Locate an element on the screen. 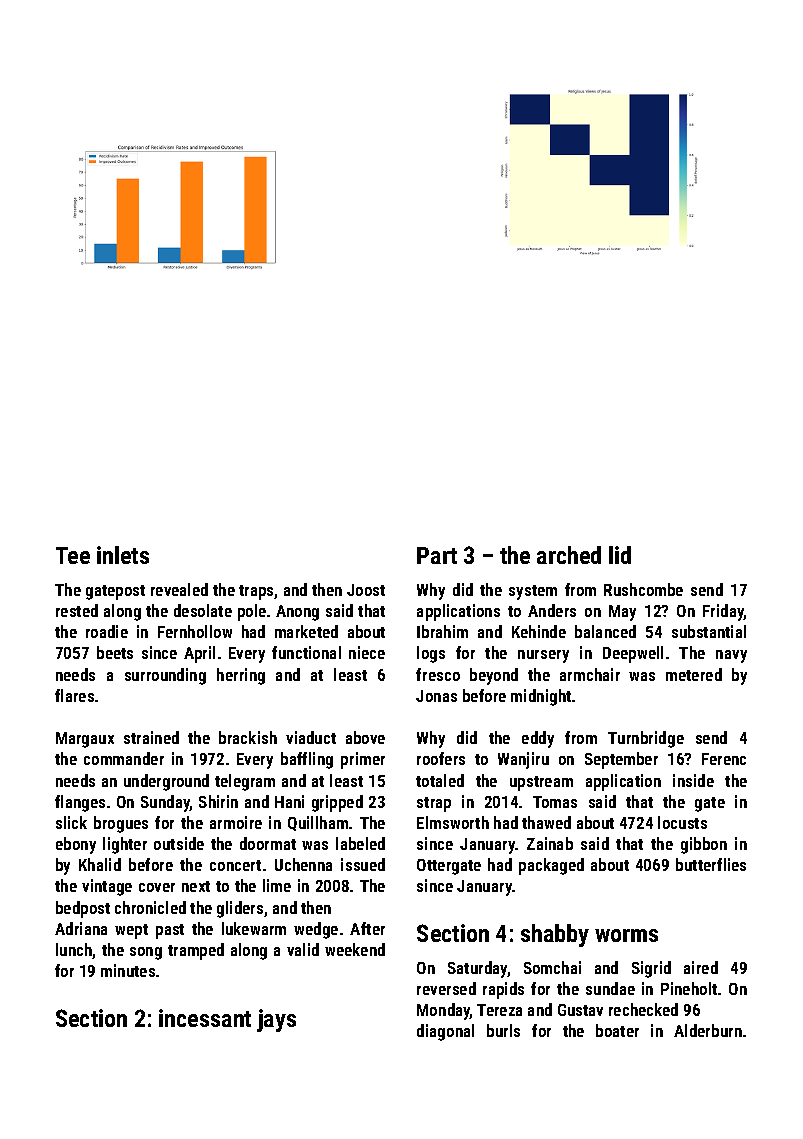 The height and width of the screenshot is (1139, 803). metered is located at coordinates (694, 674).
